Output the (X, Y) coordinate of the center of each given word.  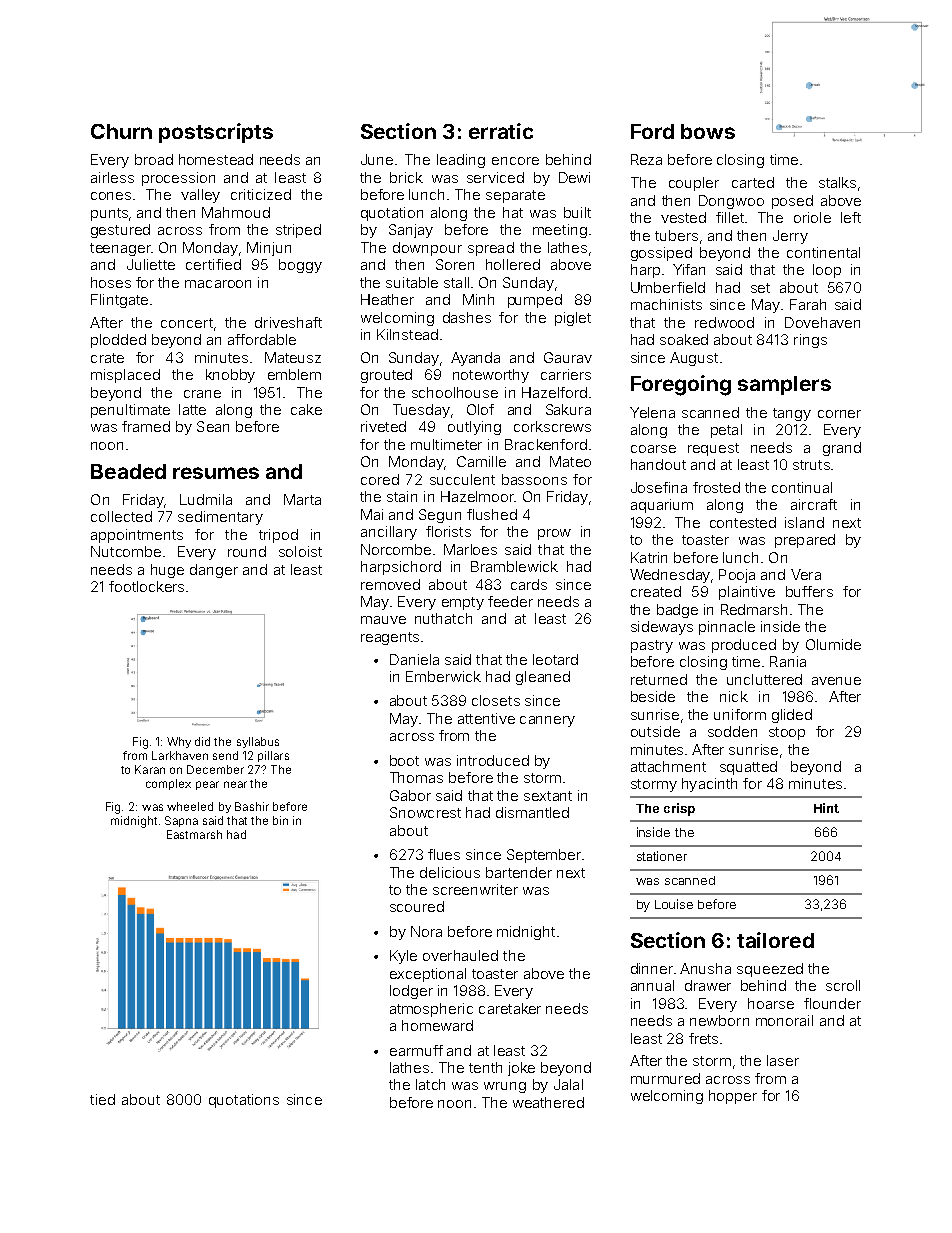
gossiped (661, 254)
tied (102, 1099)
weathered (548, 1102)
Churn (121, 131)
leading (461, 161)
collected (121, 516)
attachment (668, 766)
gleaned (543, 678)
